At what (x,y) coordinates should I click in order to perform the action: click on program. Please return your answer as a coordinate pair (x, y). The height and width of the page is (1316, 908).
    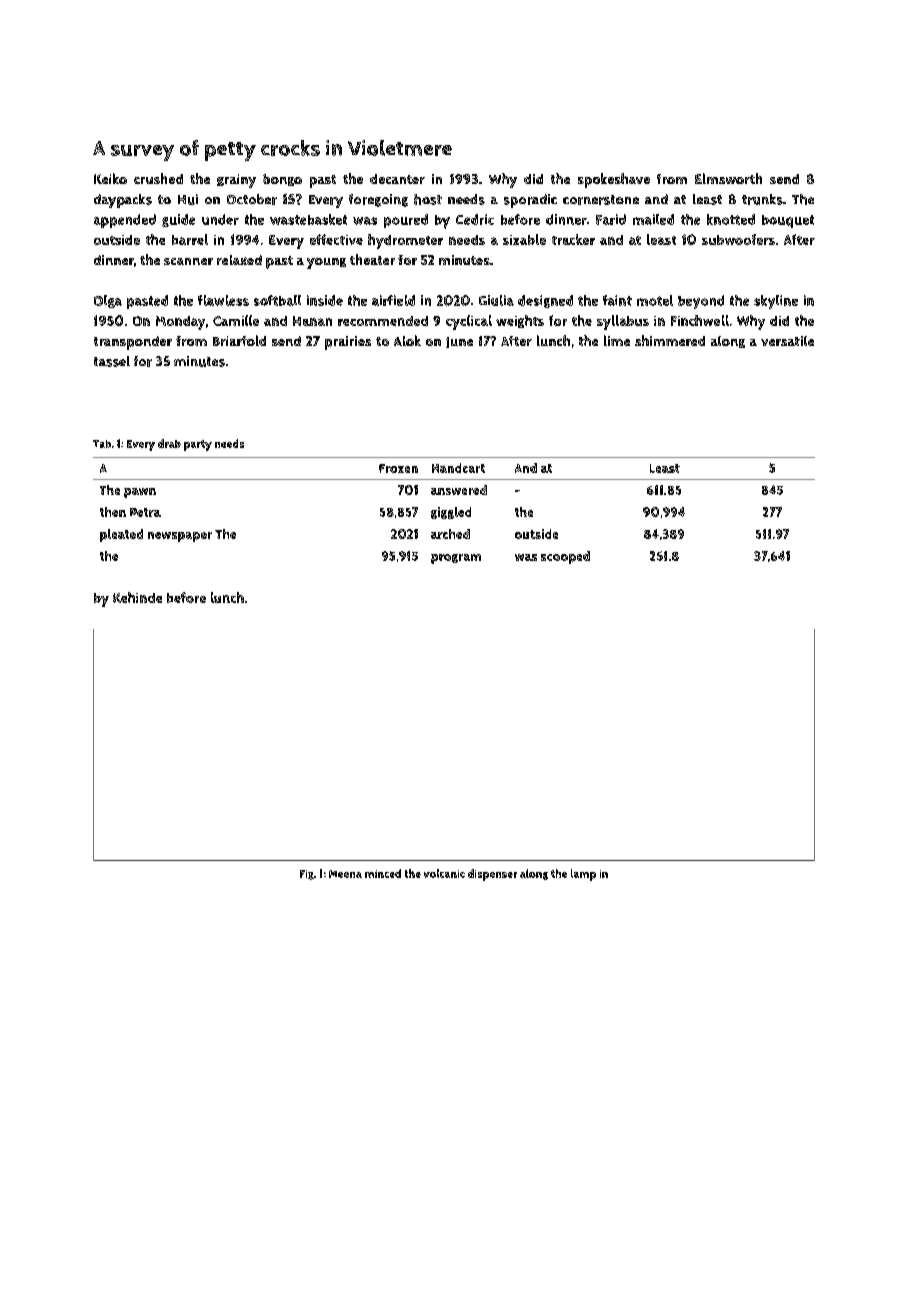
    Looking at the image, I should click on (456, 559).
